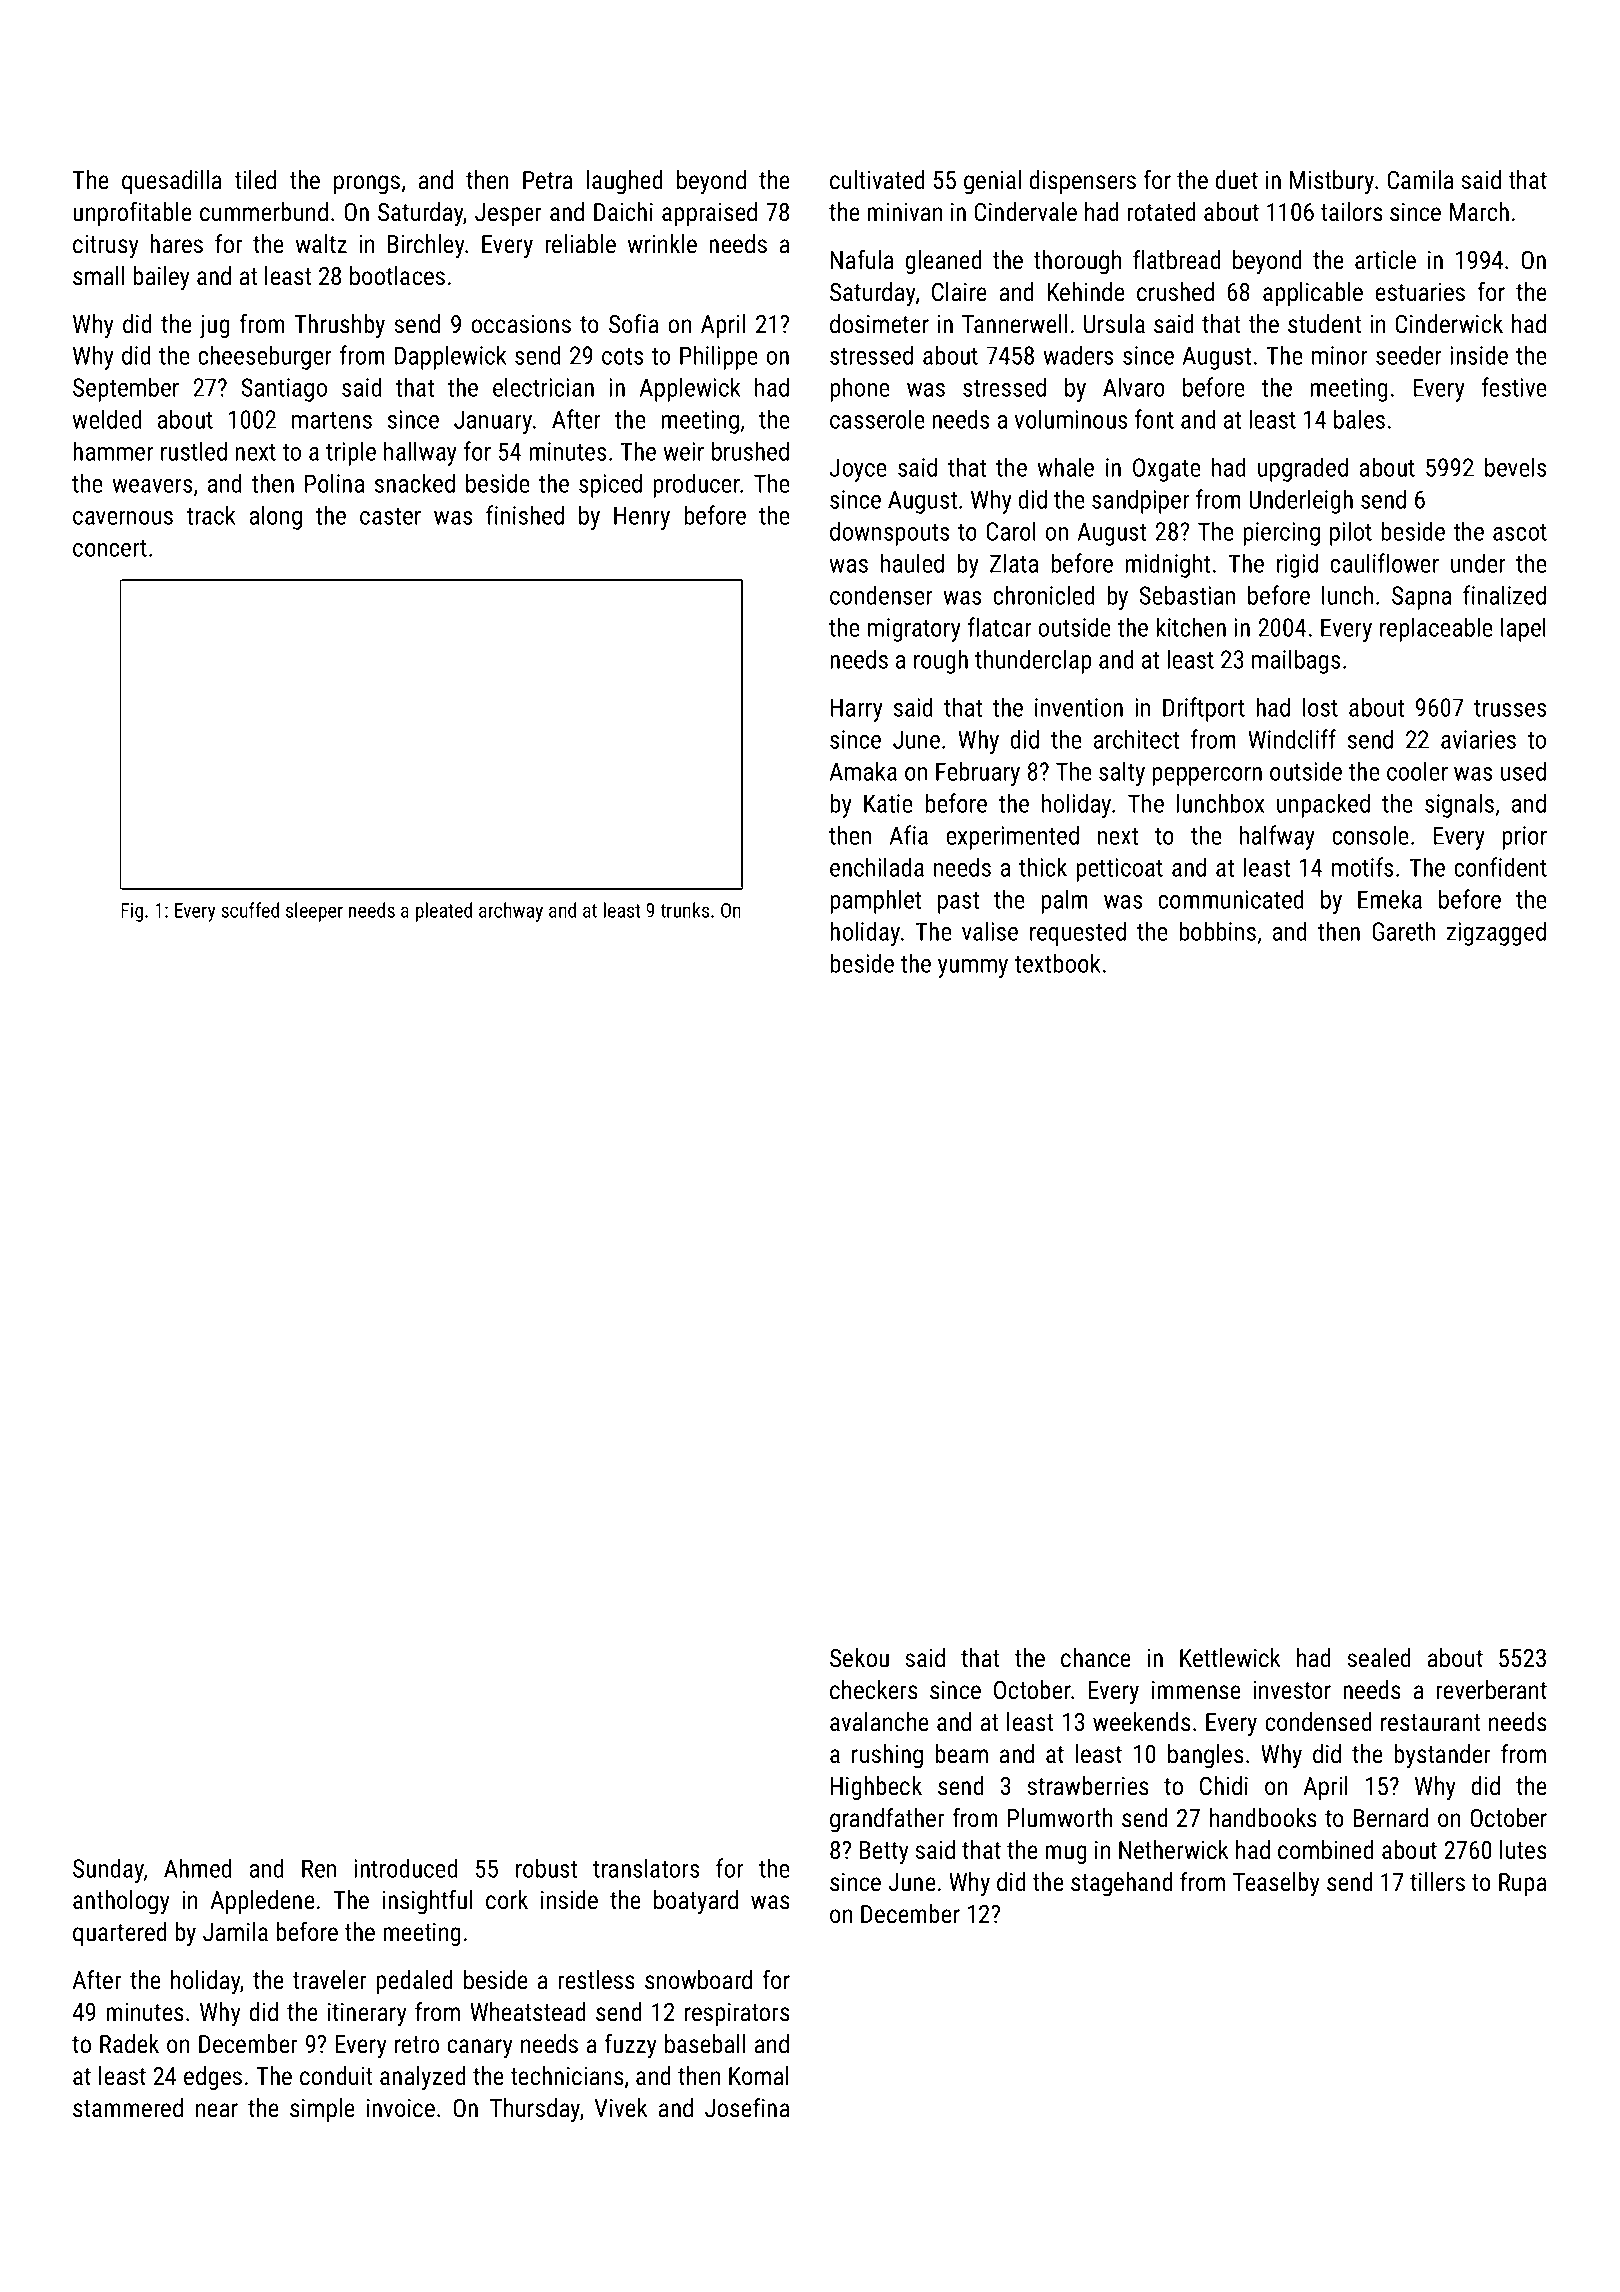  What do you see at coordinates (684, 910) in the image?
I see `trunks` at bounding box center [684, 910].
